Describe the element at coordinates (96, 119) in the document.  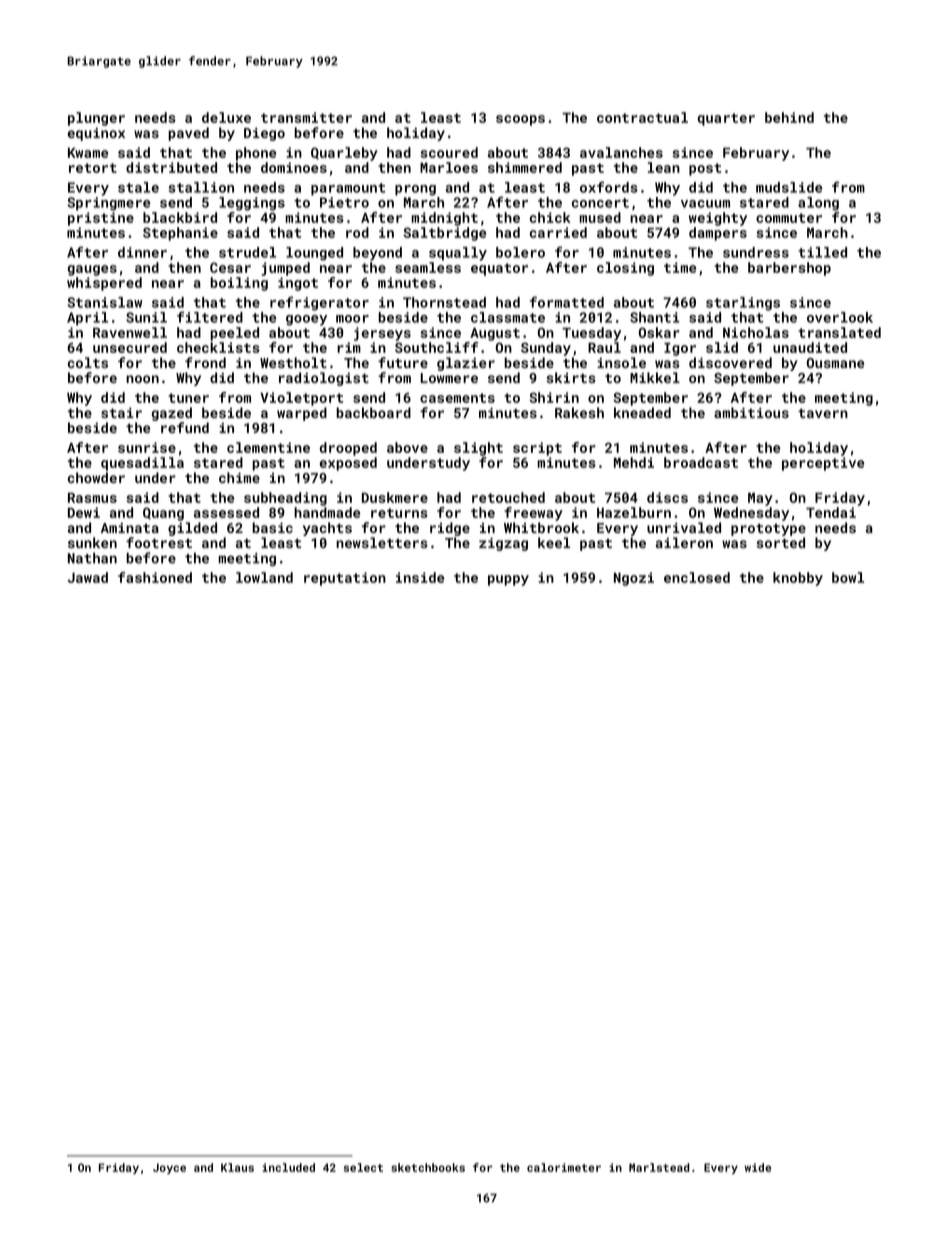
I see `plunger` at that location.
